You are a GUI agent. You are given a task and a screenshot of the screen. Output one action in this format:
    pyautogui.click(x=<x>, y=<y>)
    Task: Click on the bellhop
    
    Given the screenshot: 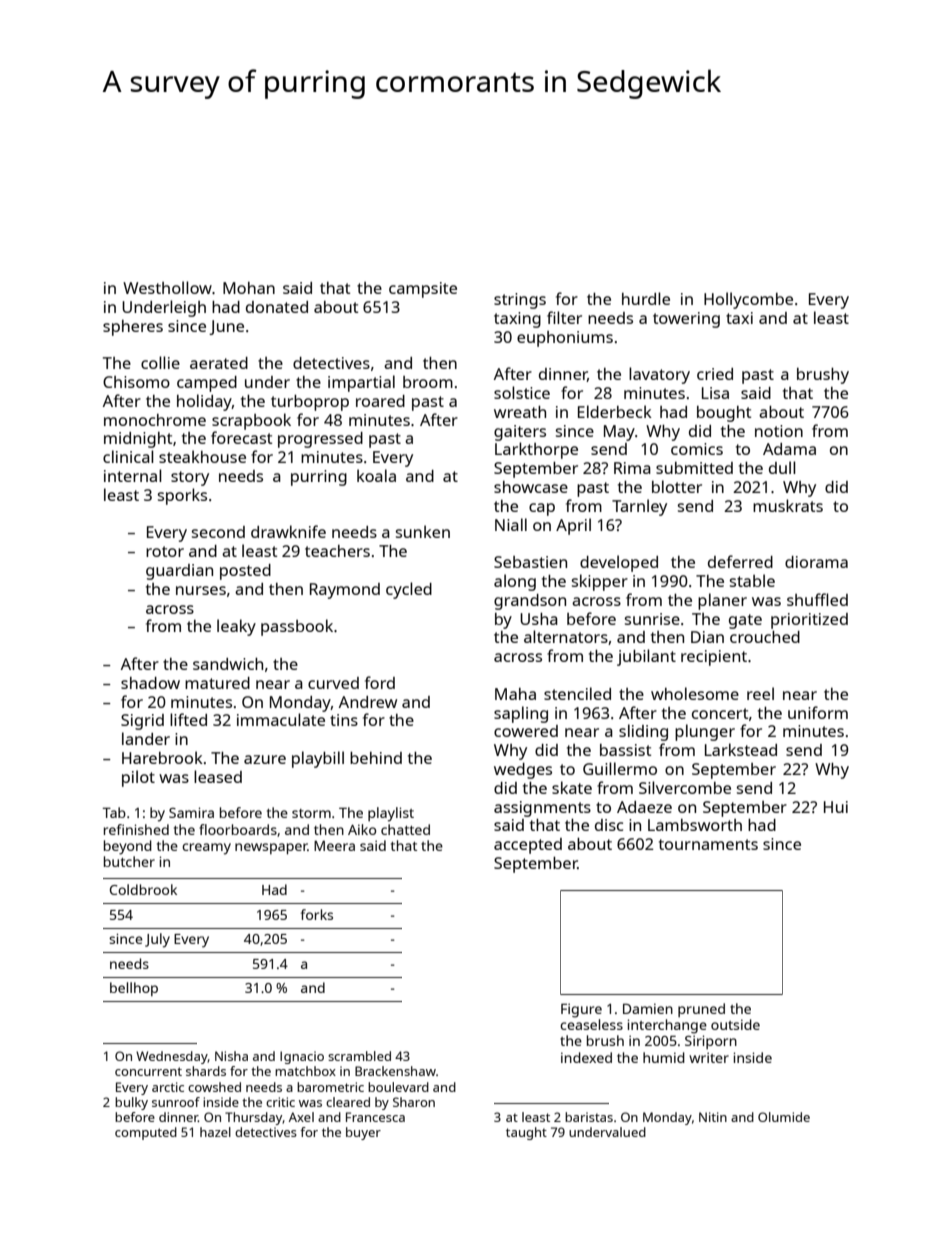 What is the action you would take?
    pyautogui.click(x=134, y=989)
